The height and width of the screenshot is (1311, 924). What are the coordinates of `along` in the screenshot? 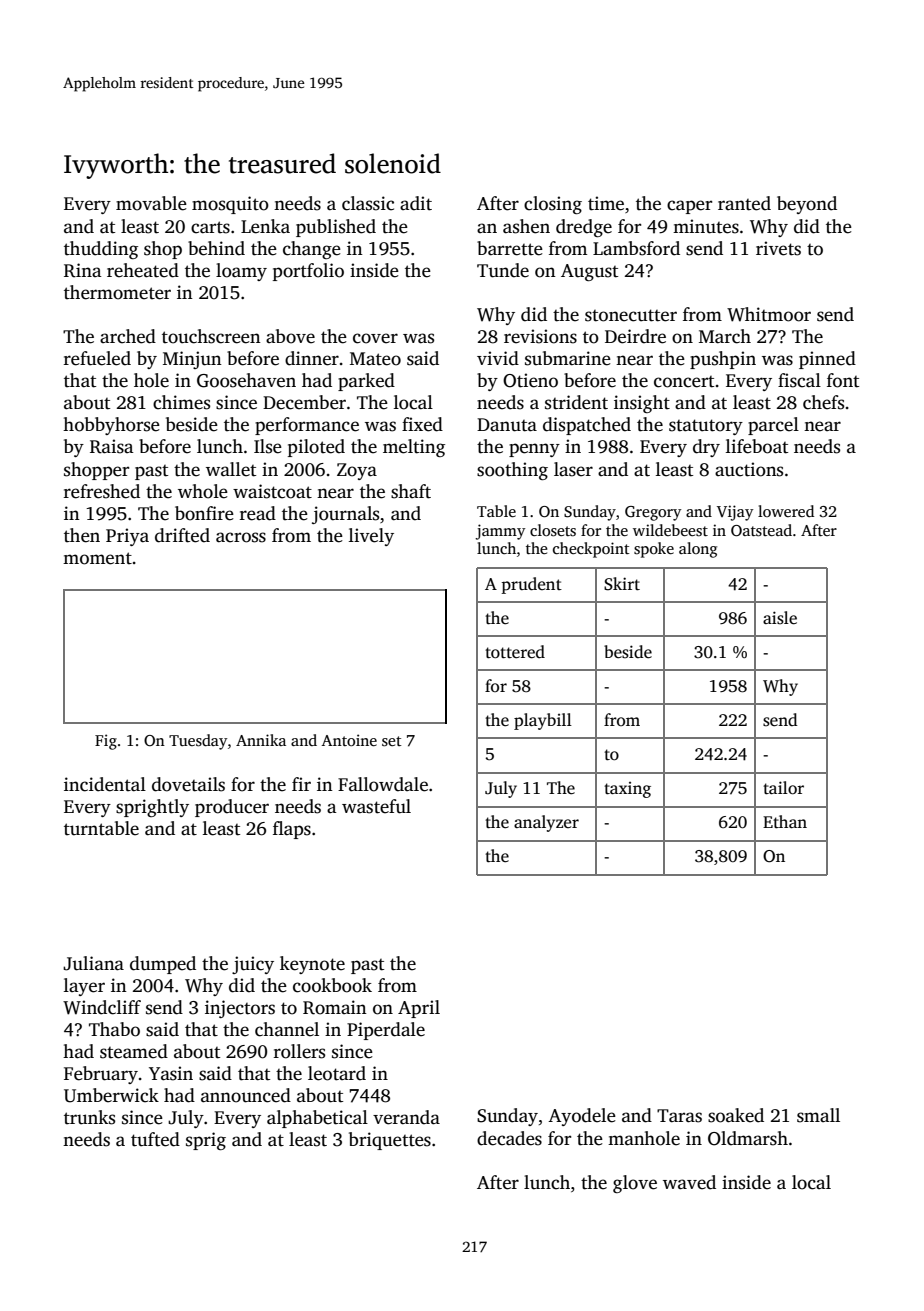 It's located at (698, 550).
